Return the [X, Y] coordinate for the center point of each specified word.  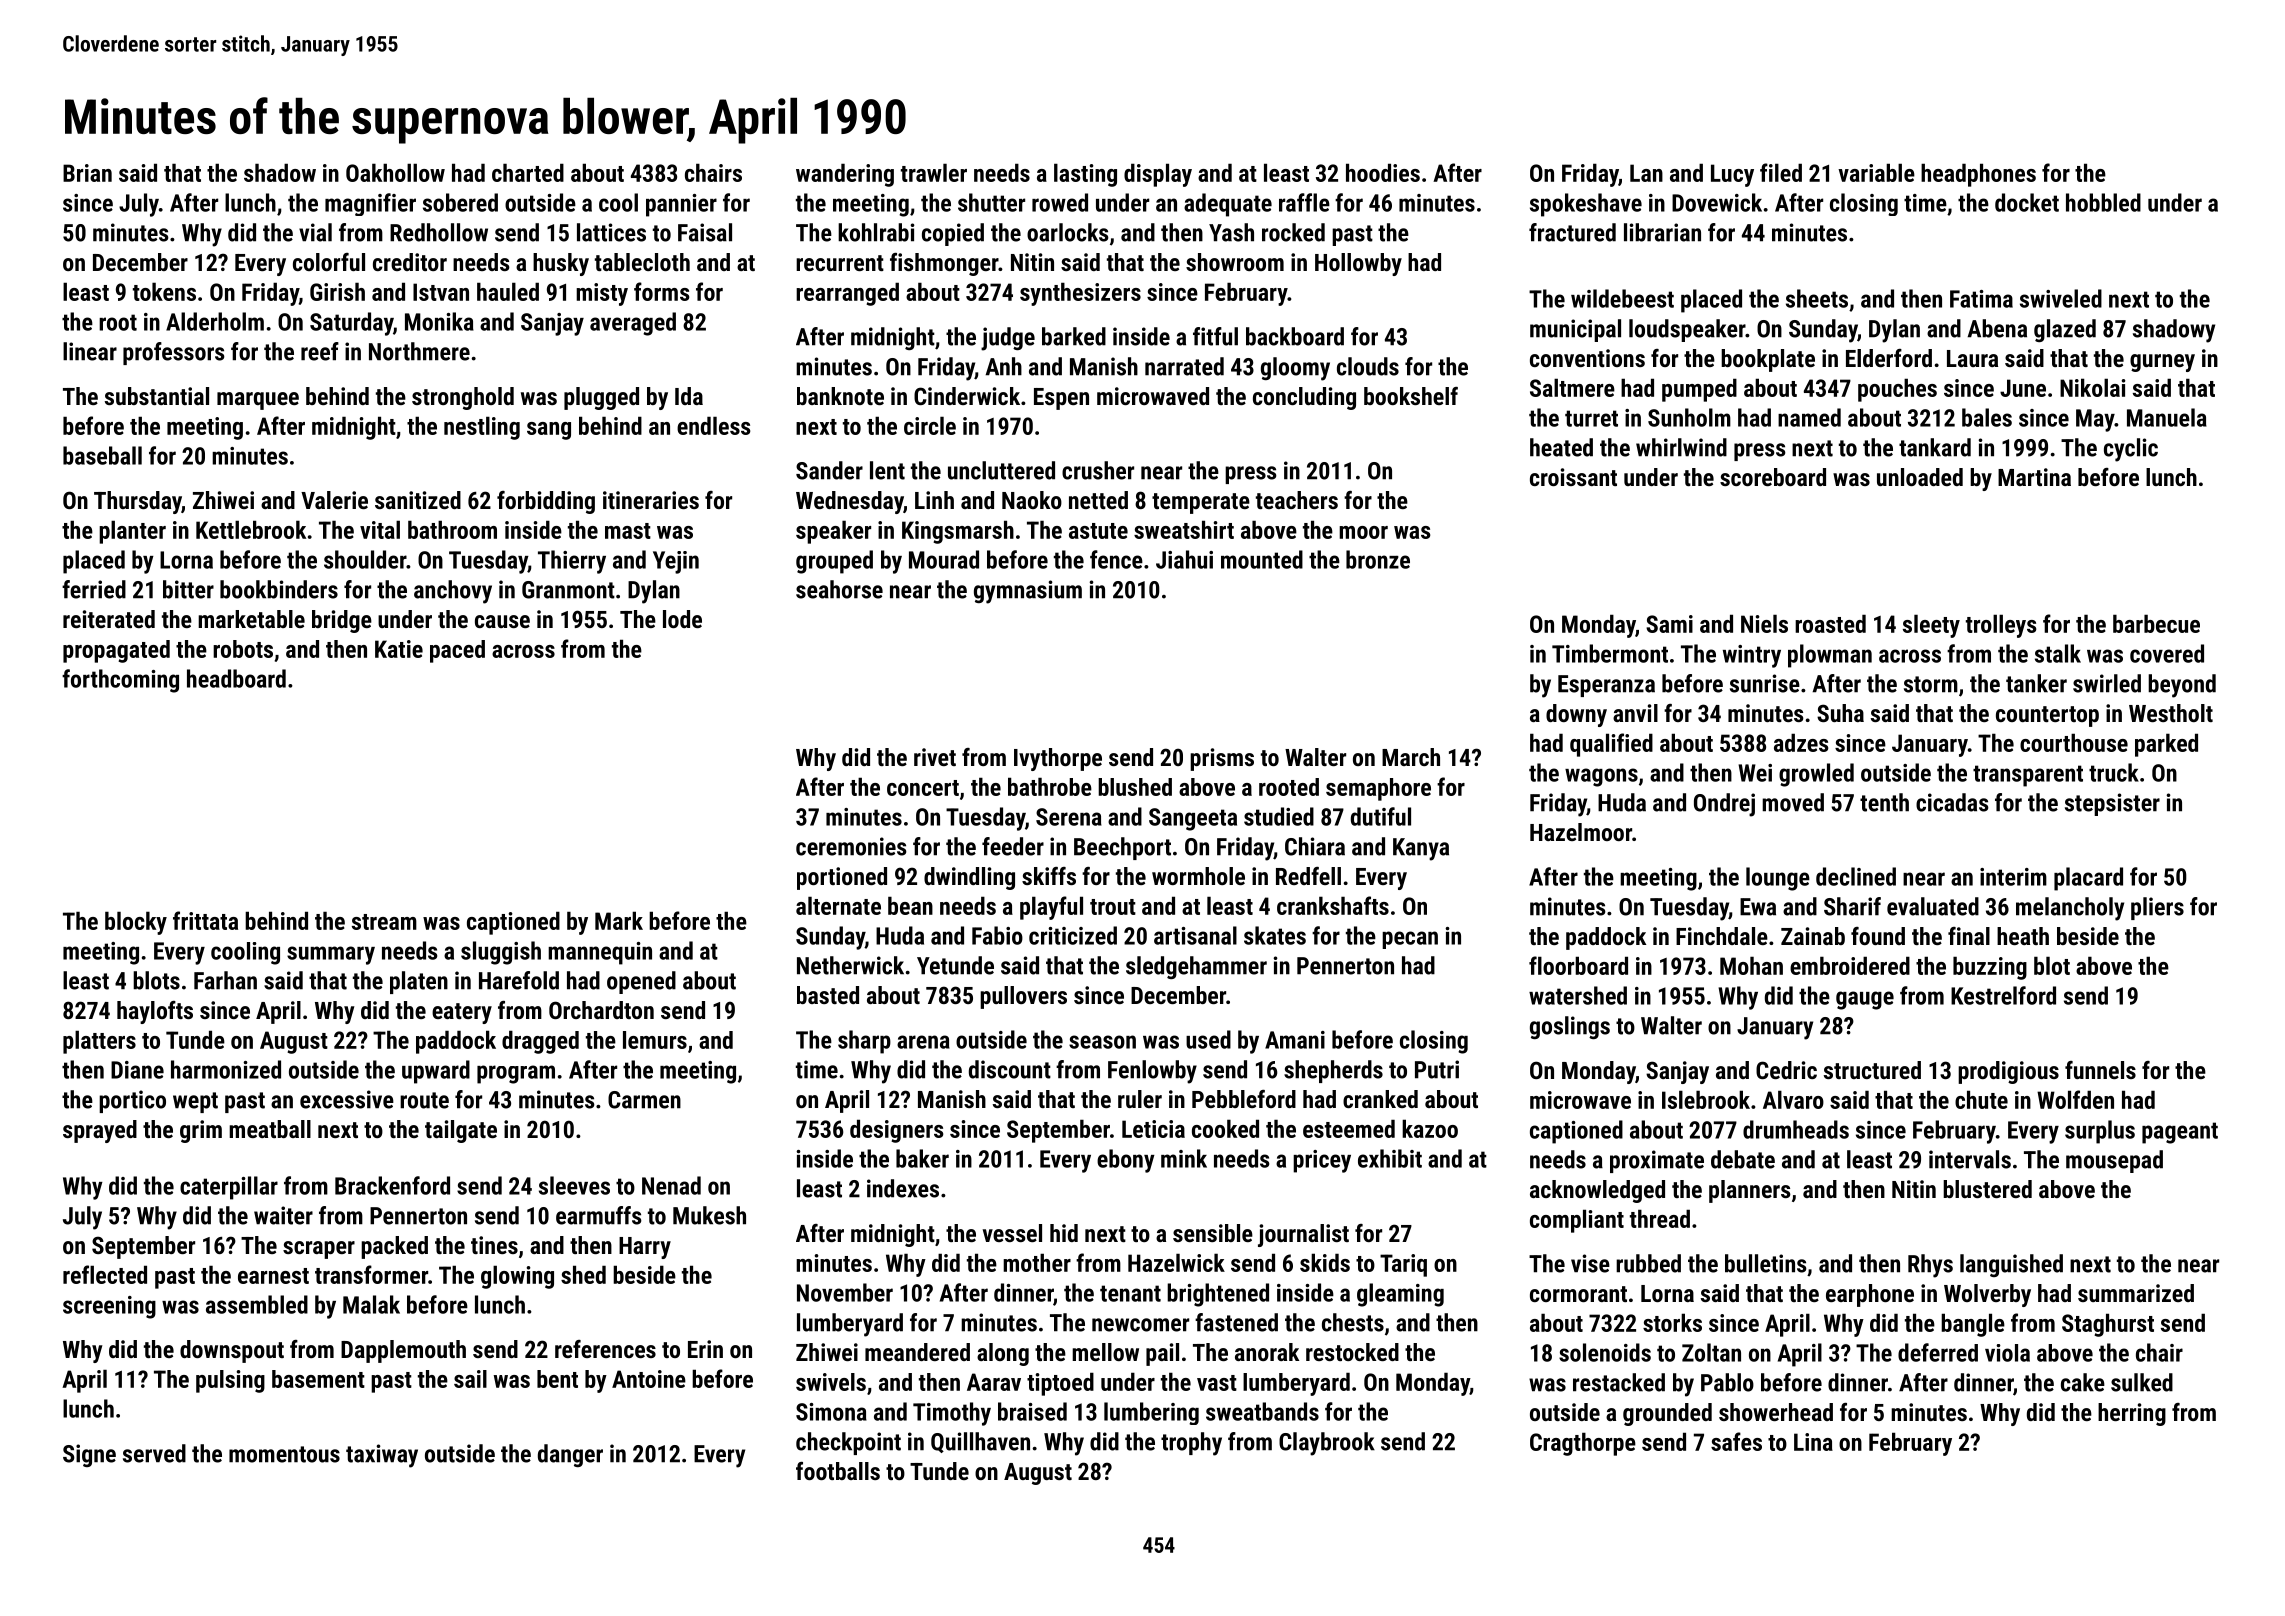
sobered [460, 202]
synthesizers [1080, 294]
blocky [136, 923]
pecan [1410, 940]
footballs [838, 1471]
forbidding [546, 502]
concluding [1304, 398]
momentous [284, 1454]
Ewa [1758, 907]
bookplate [1768, 360]
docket [2027, 202]
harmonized [226, 1069]
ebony [1126, 1161]
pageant [2180, 1133]
